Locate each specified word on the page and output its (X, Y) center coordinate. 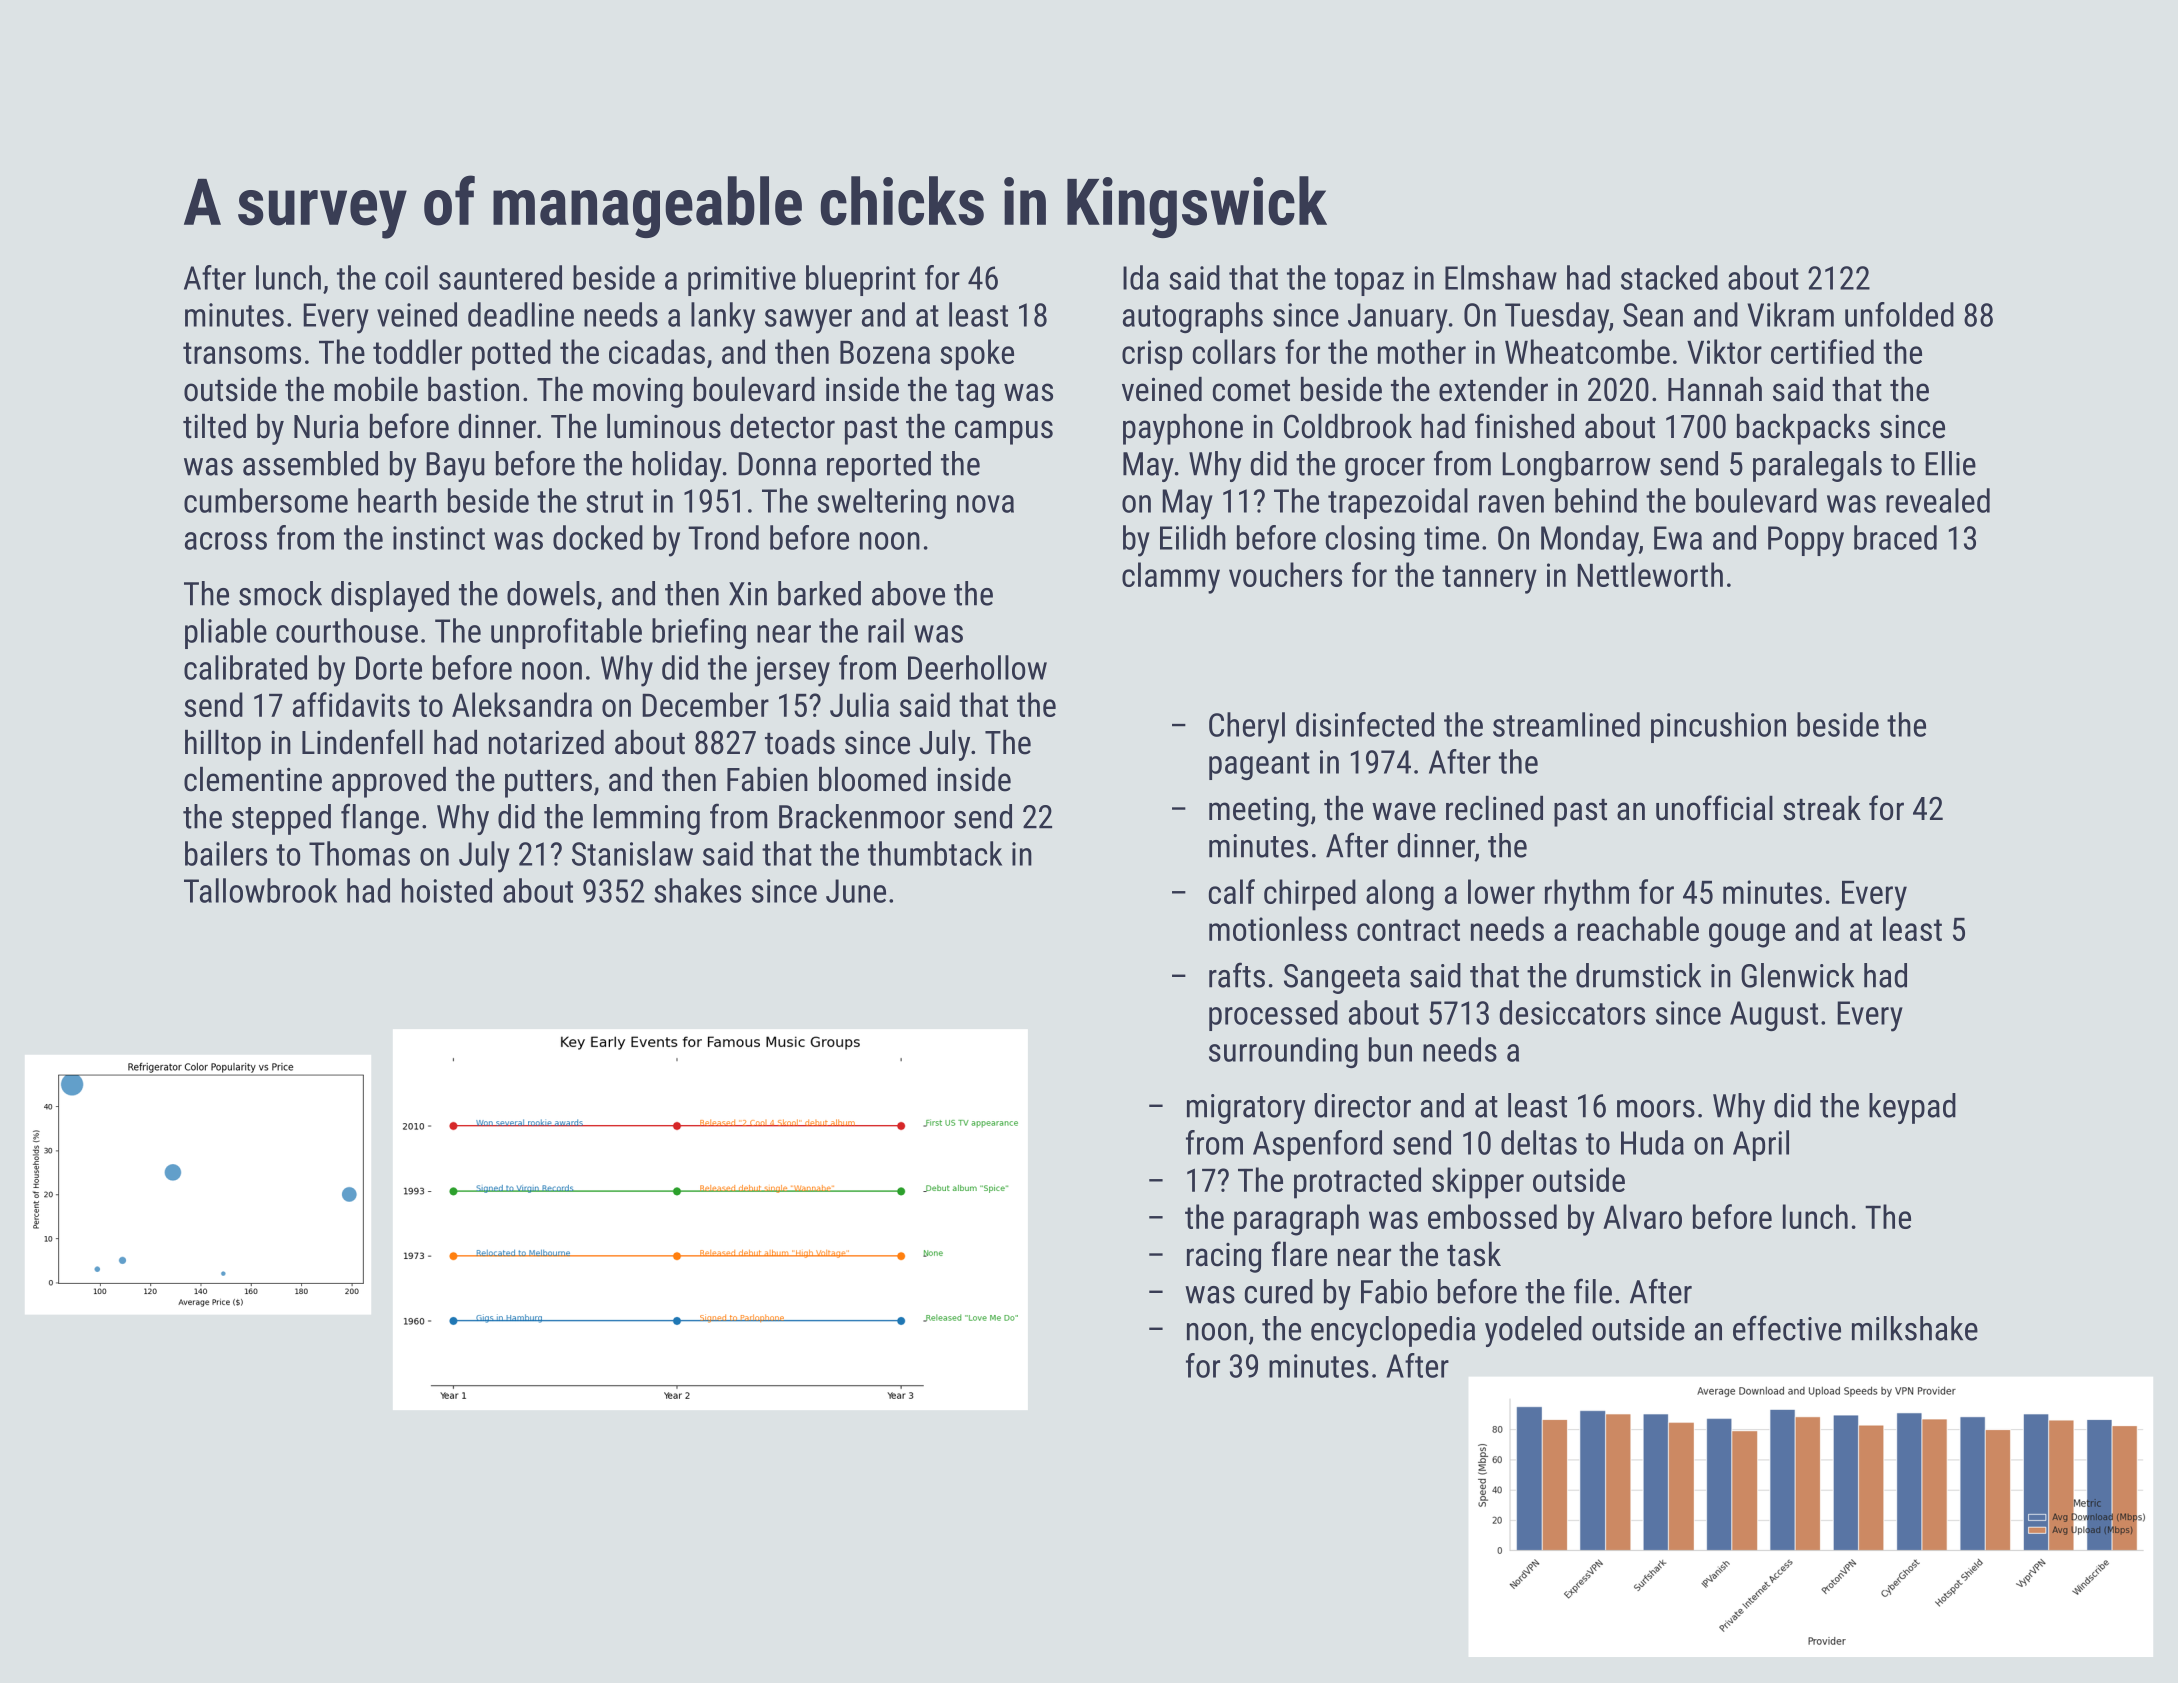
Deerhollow (977, 667)
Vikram (1790, 314)
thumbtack (935, 853)
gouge (1747, 935)
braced (1895, 537)
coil (406, 277)
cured (1279, 1291)
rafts (1237, 975)
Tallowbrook (260, 890)
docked (598, 537)
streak (1822, 808)
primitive (742, 281)
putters (548, 784)
